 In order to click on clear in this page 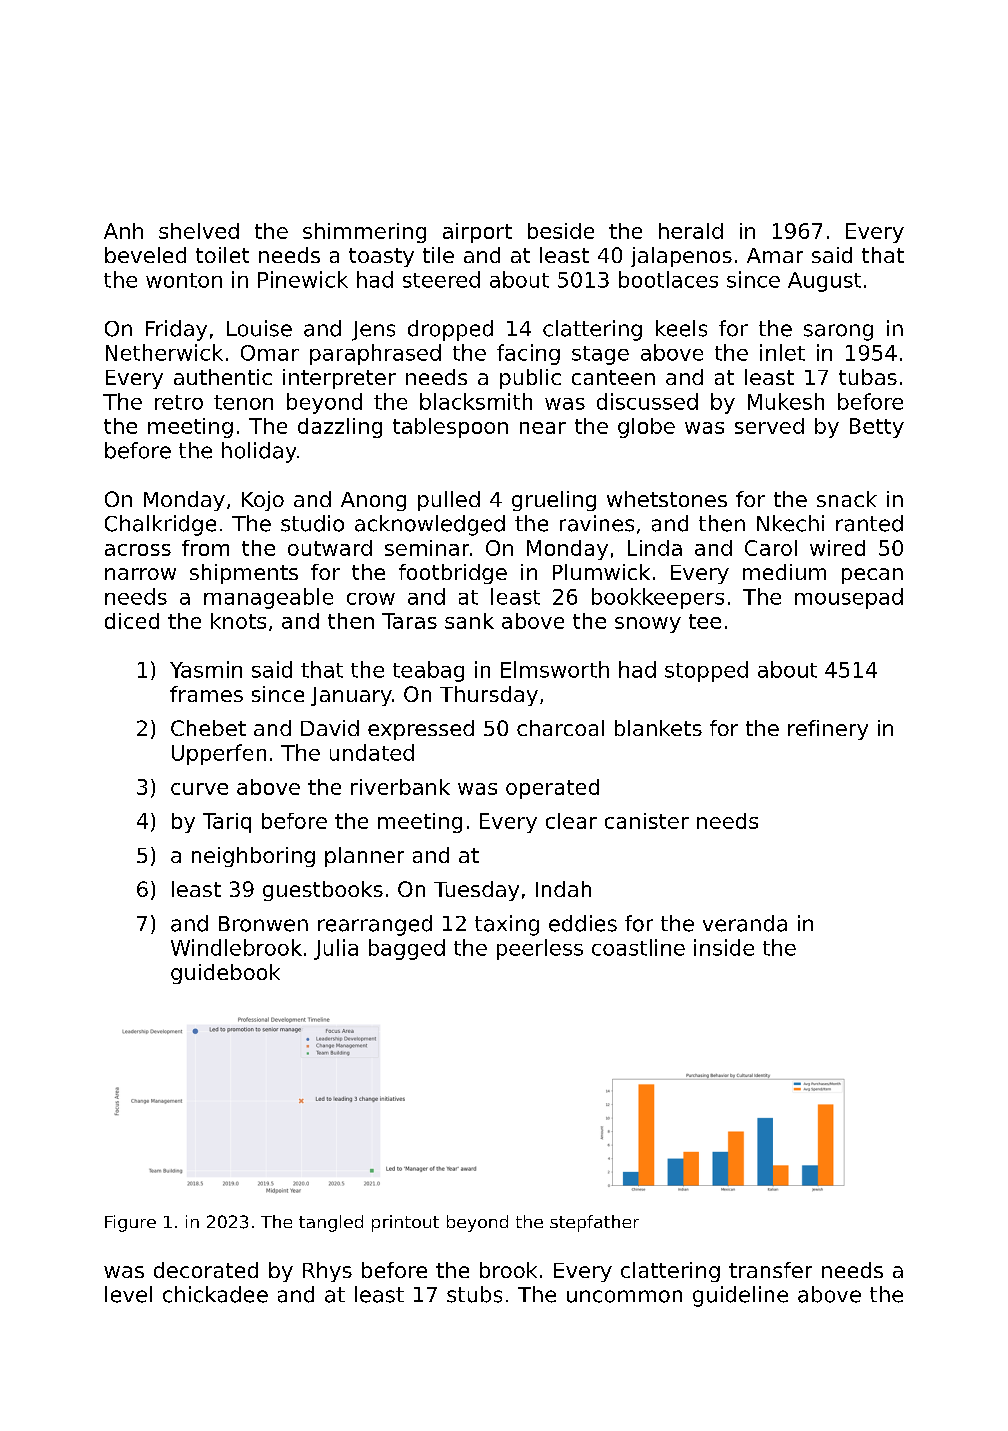, I will do `click(571, 821)`.
